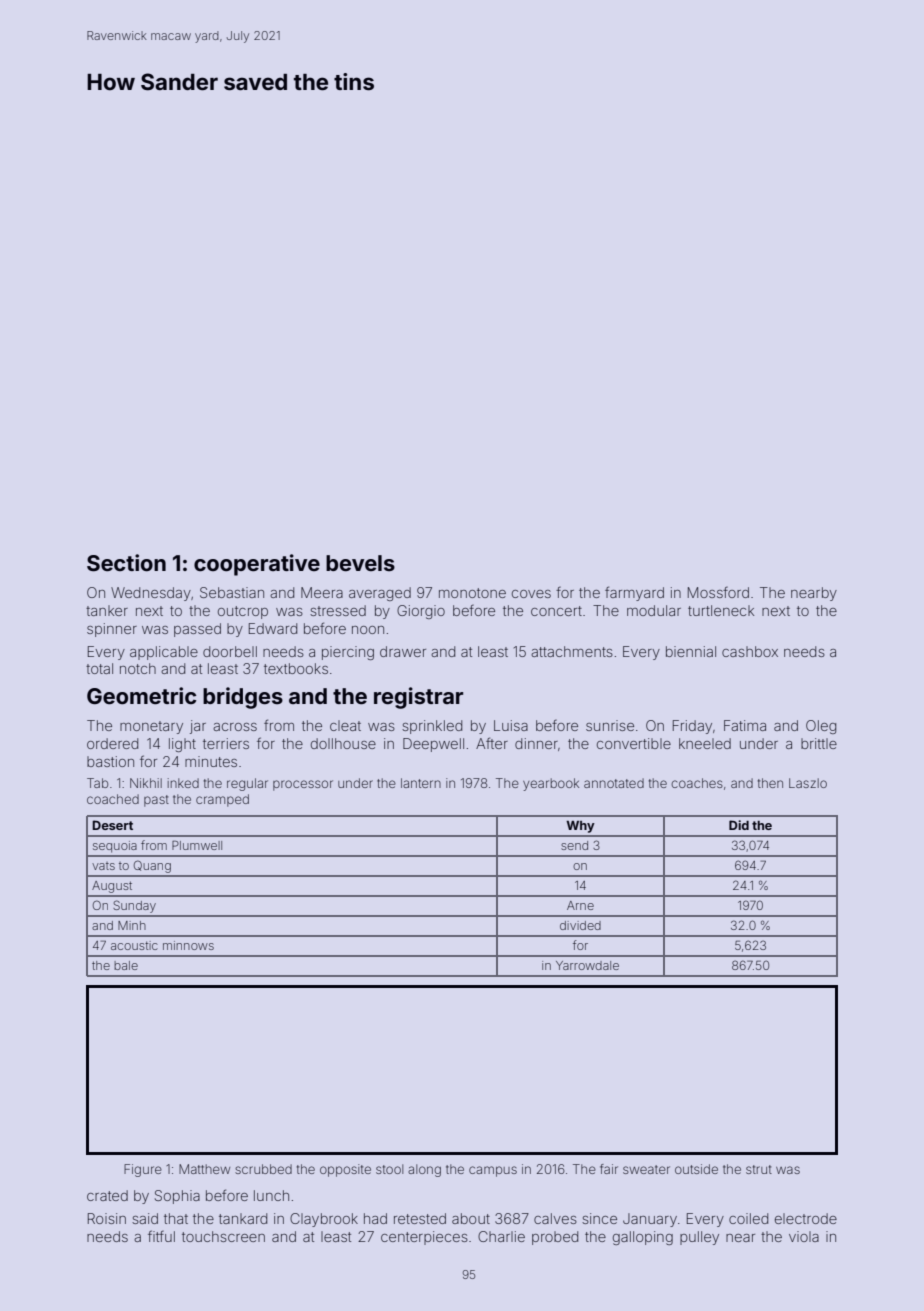  What do you see at coordinates (580, 827) in the image?
I see `Why` at bounding box center [580, 827].
